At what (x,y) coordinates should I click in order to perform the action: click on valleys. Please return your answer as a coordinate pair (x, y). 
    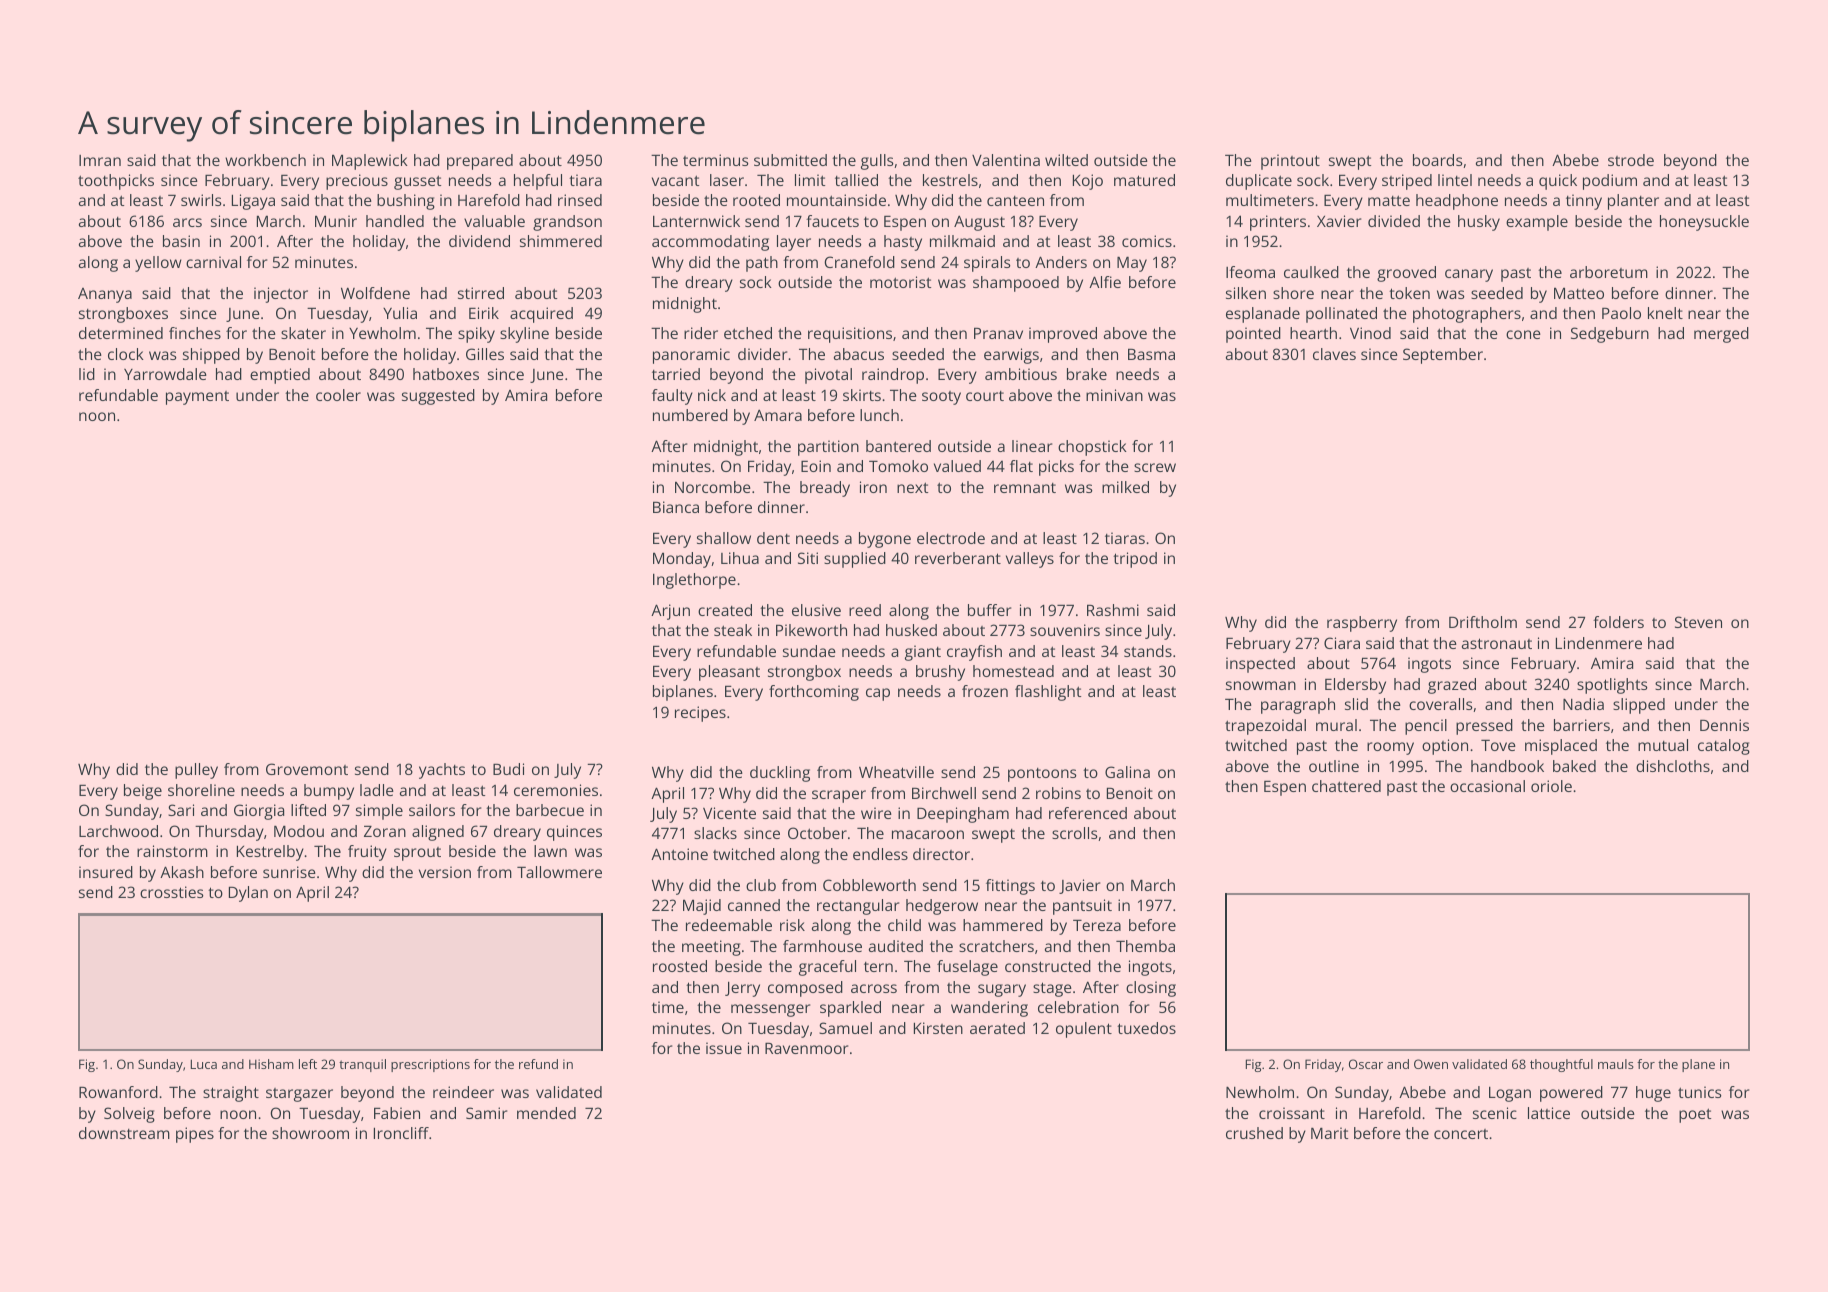
    Looking at the image, I should click on (1030, 560).
